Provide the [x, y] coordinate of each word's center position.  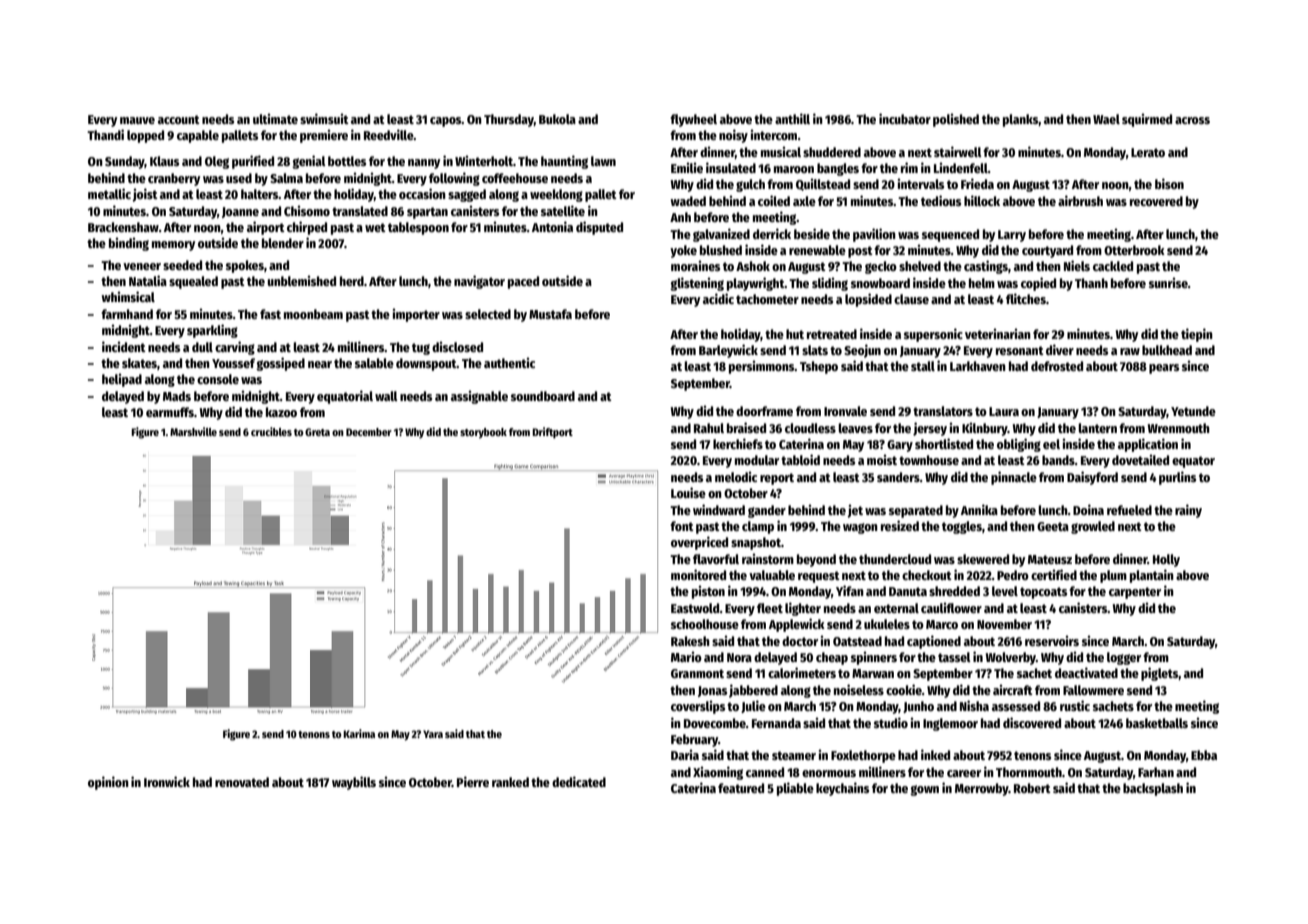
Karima [359, 733]
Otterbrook [1134, 250]
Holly [1166, 560]
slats [815, 350]
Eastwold [695, 608]
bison [1169, 183]
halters [260, 194]
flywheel [693, 120]
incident [124, 346]
